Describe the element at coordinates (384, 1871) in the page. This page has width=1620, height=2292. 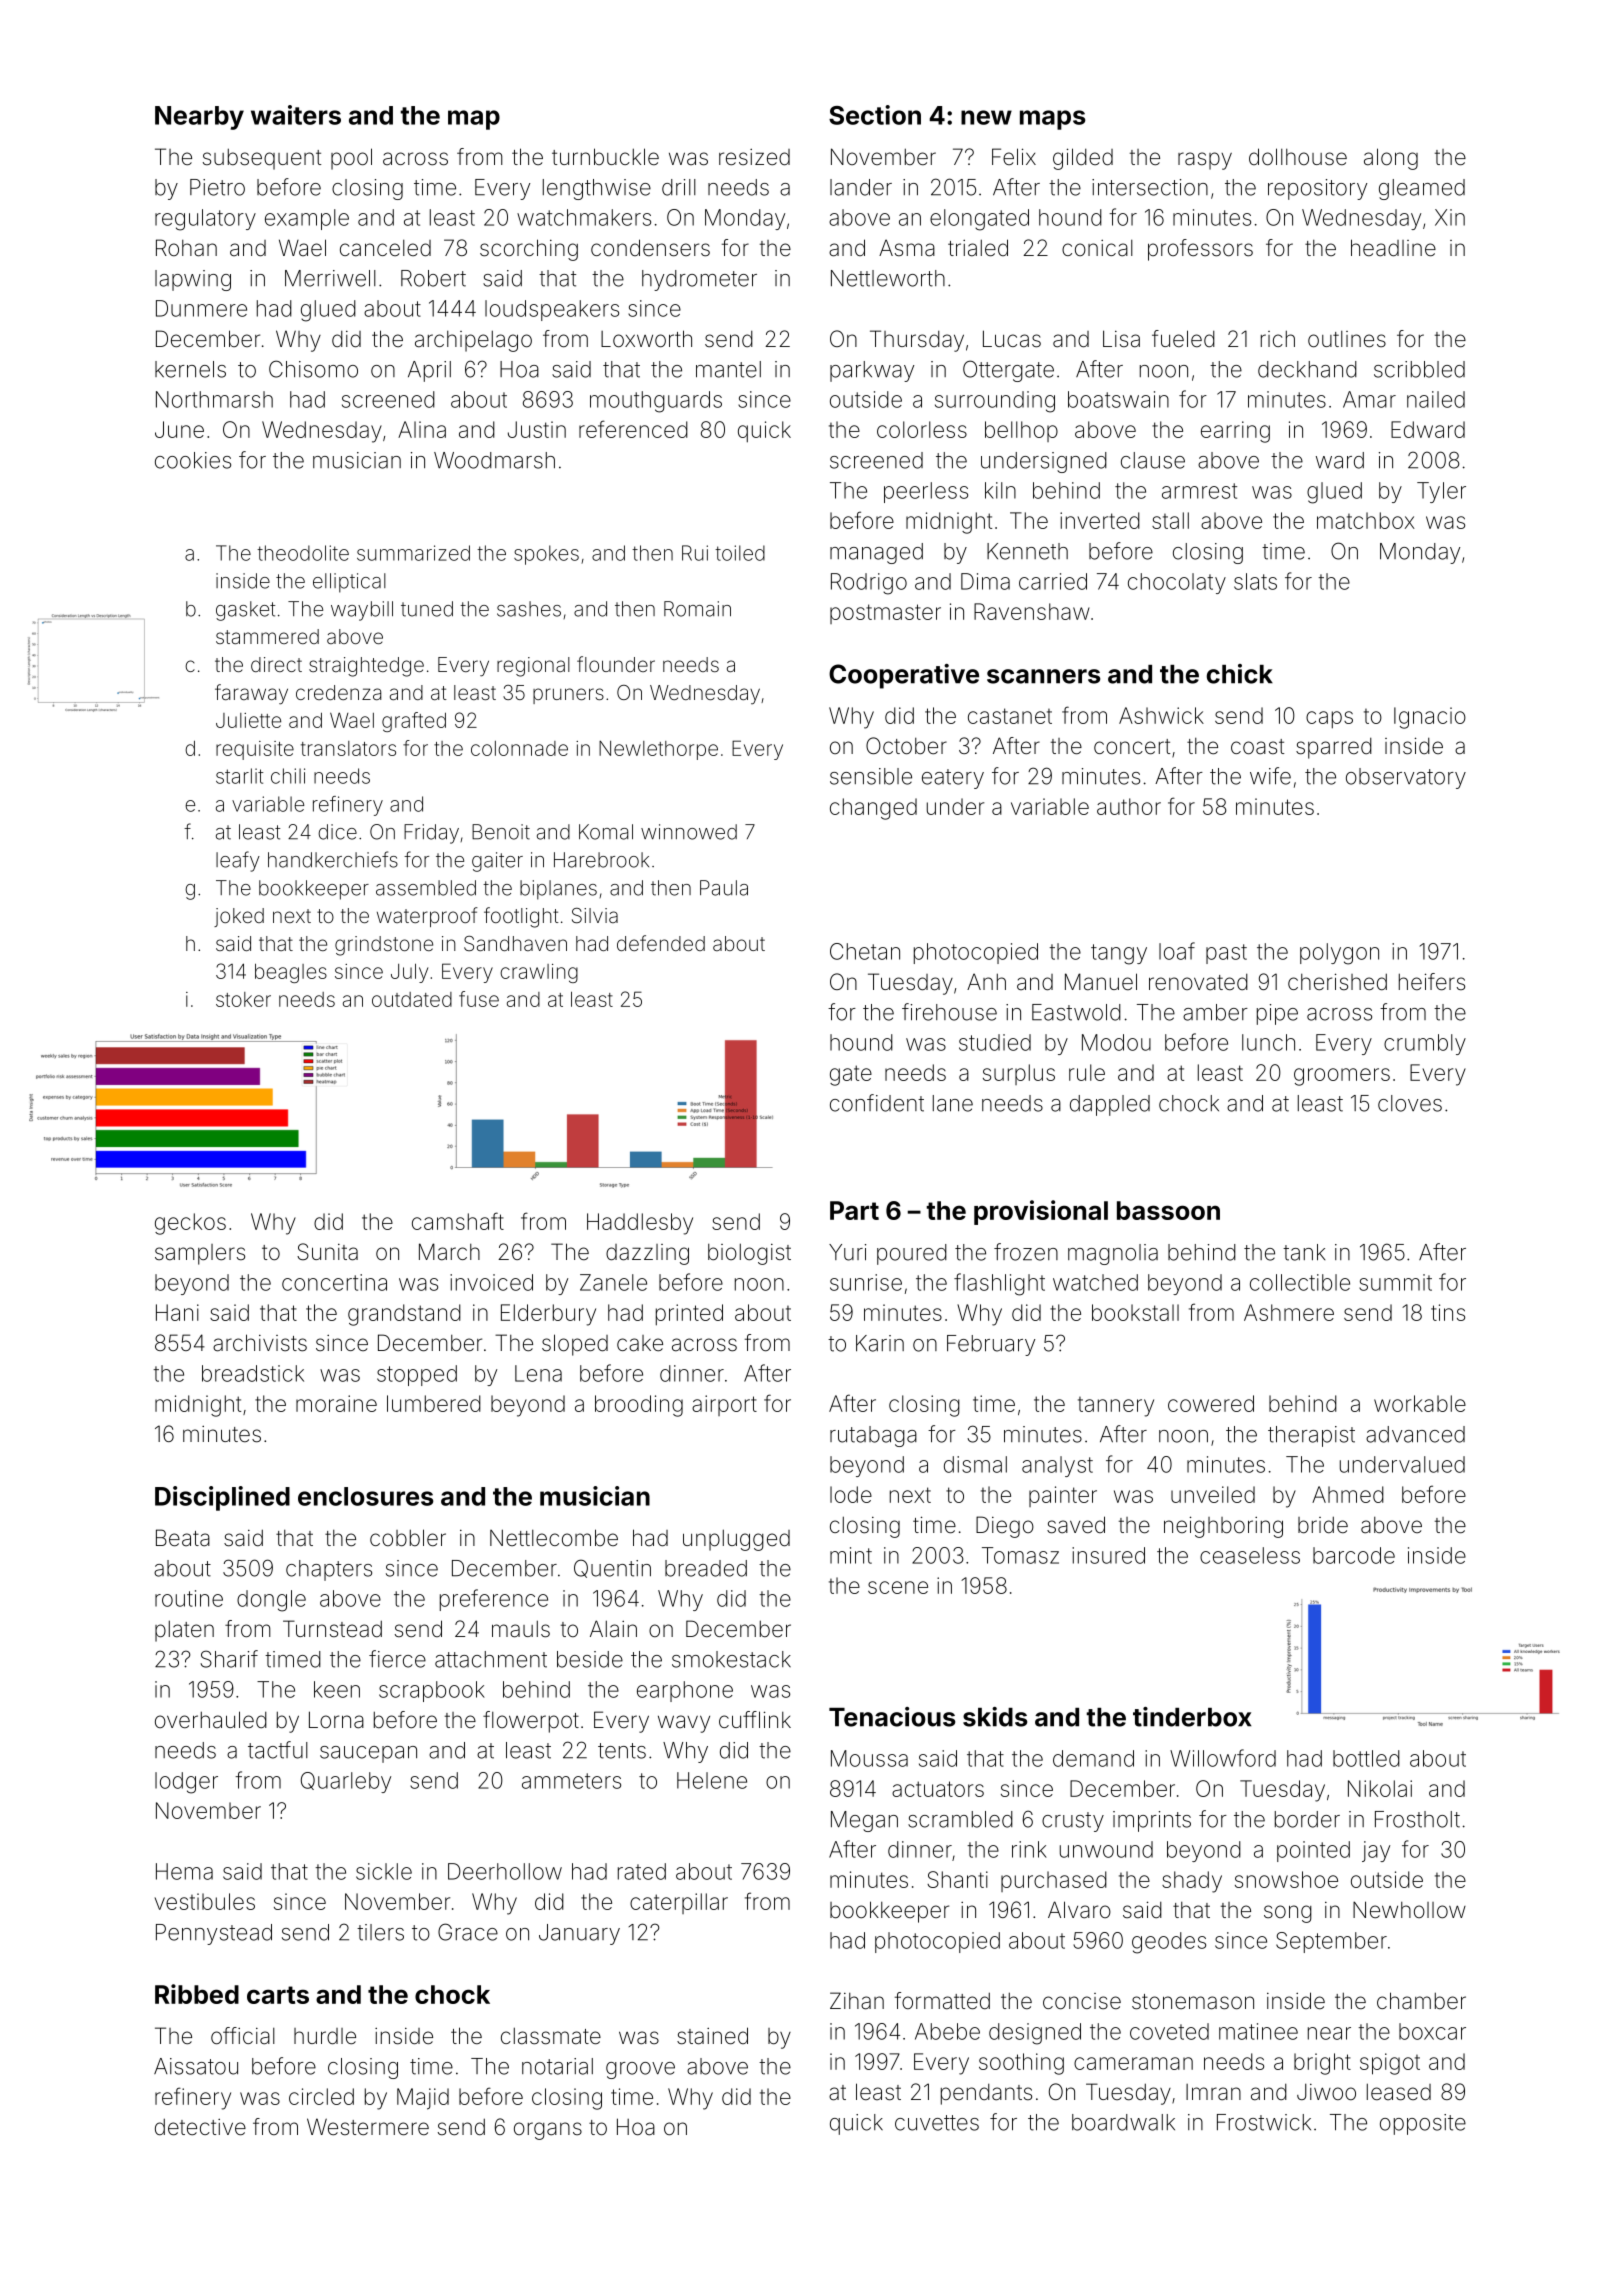
I see `sickle` at that location.
